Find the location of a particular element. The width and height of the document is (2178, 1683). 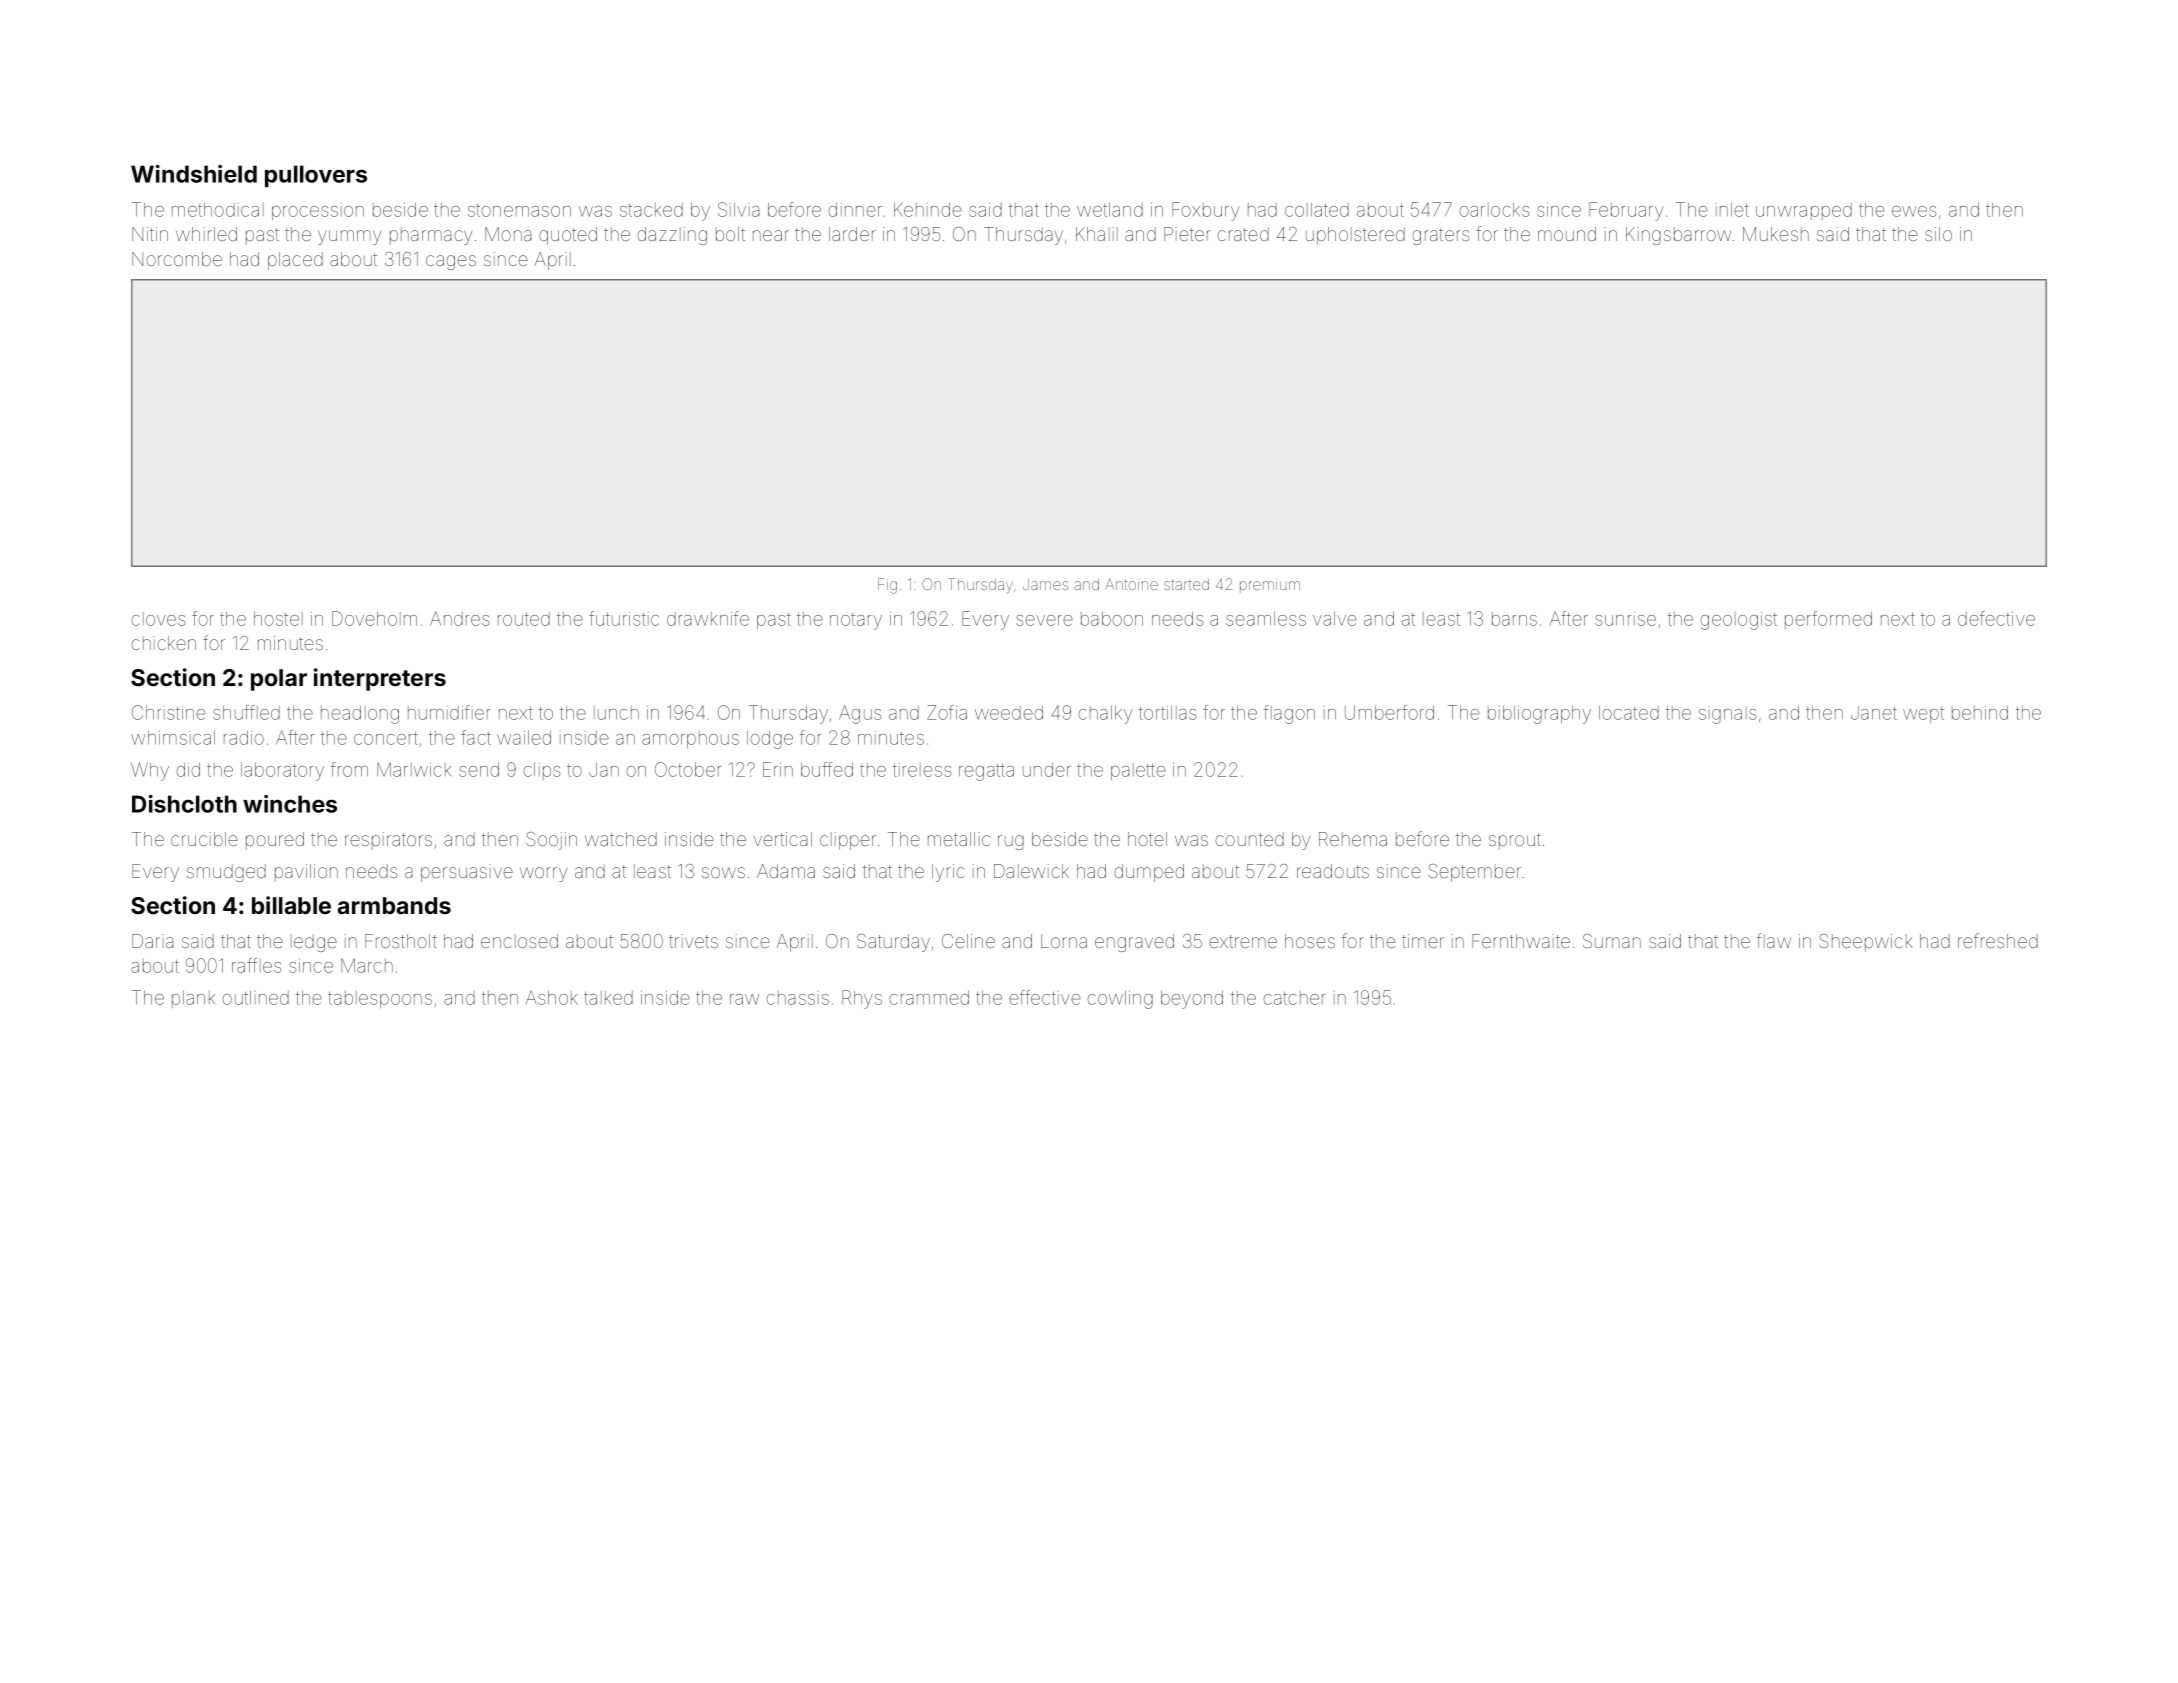

Pieter is located at coordinates (1187, 234).
